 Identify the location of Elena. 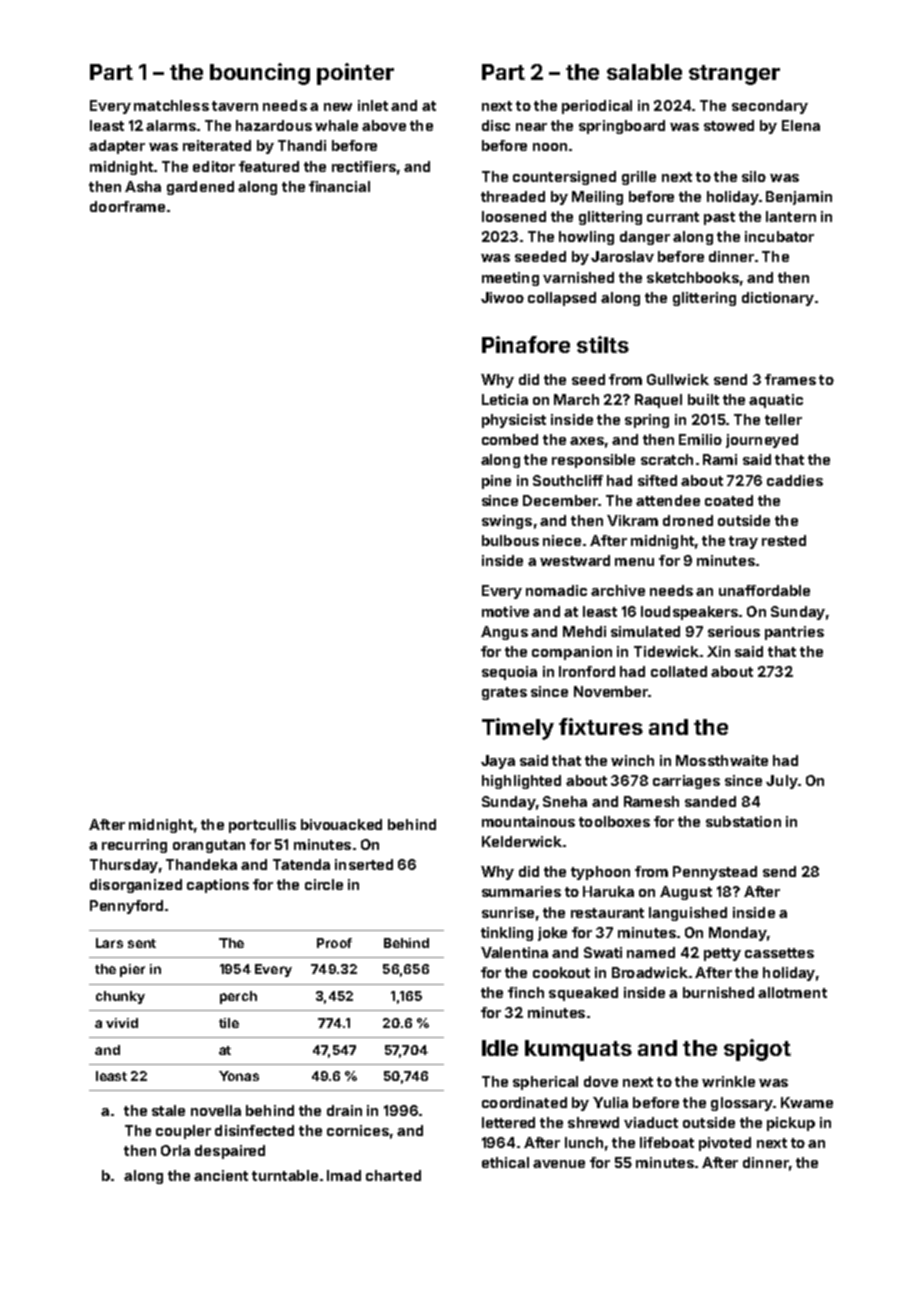
(801, 125).
